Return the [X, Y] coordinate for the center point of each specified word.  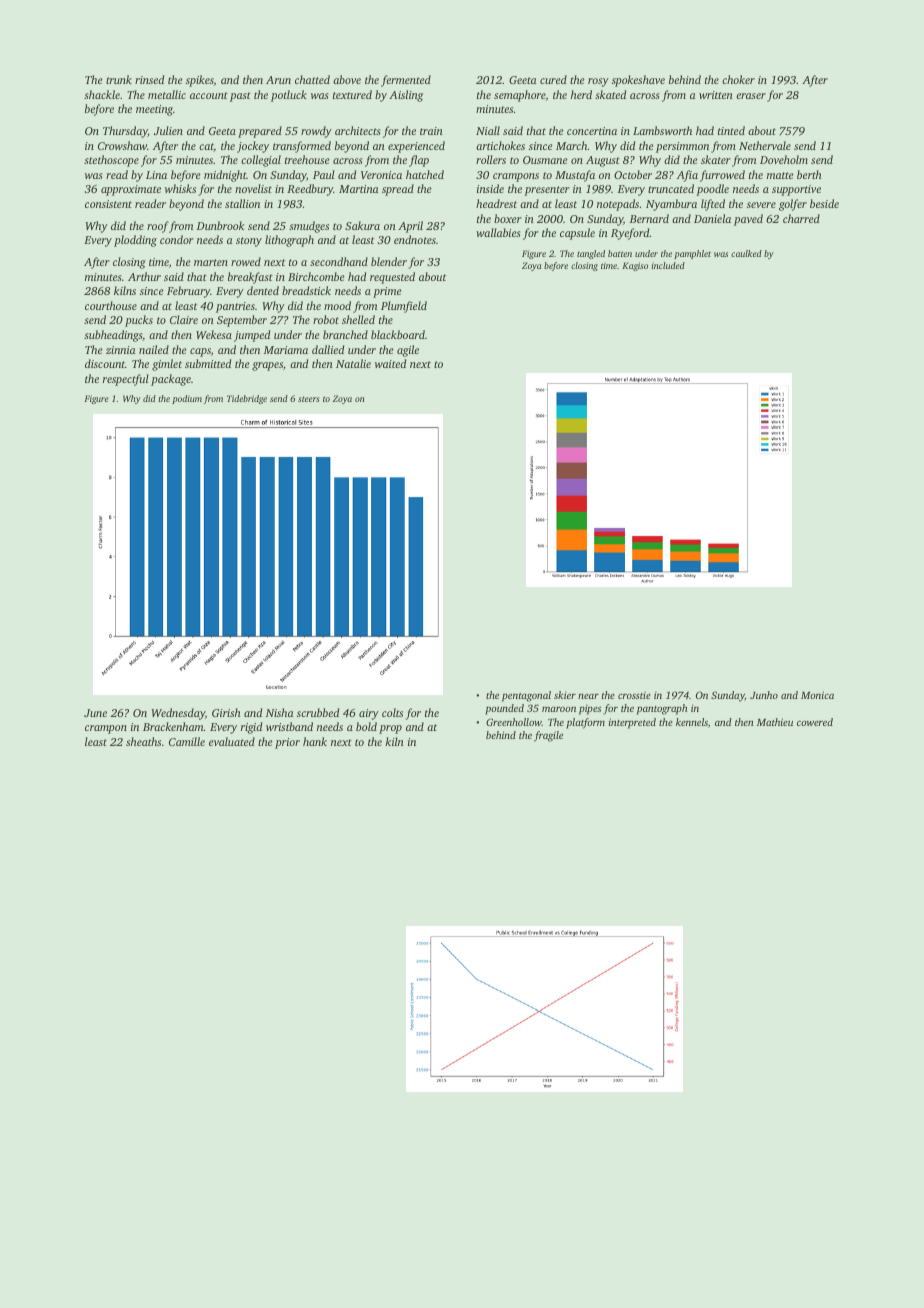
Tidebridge [247, 399]
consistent [108, 204]
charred [801, 218]
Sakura [362, 225]
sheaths [143, 741]
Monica [817, 695]
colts [392, 712]
